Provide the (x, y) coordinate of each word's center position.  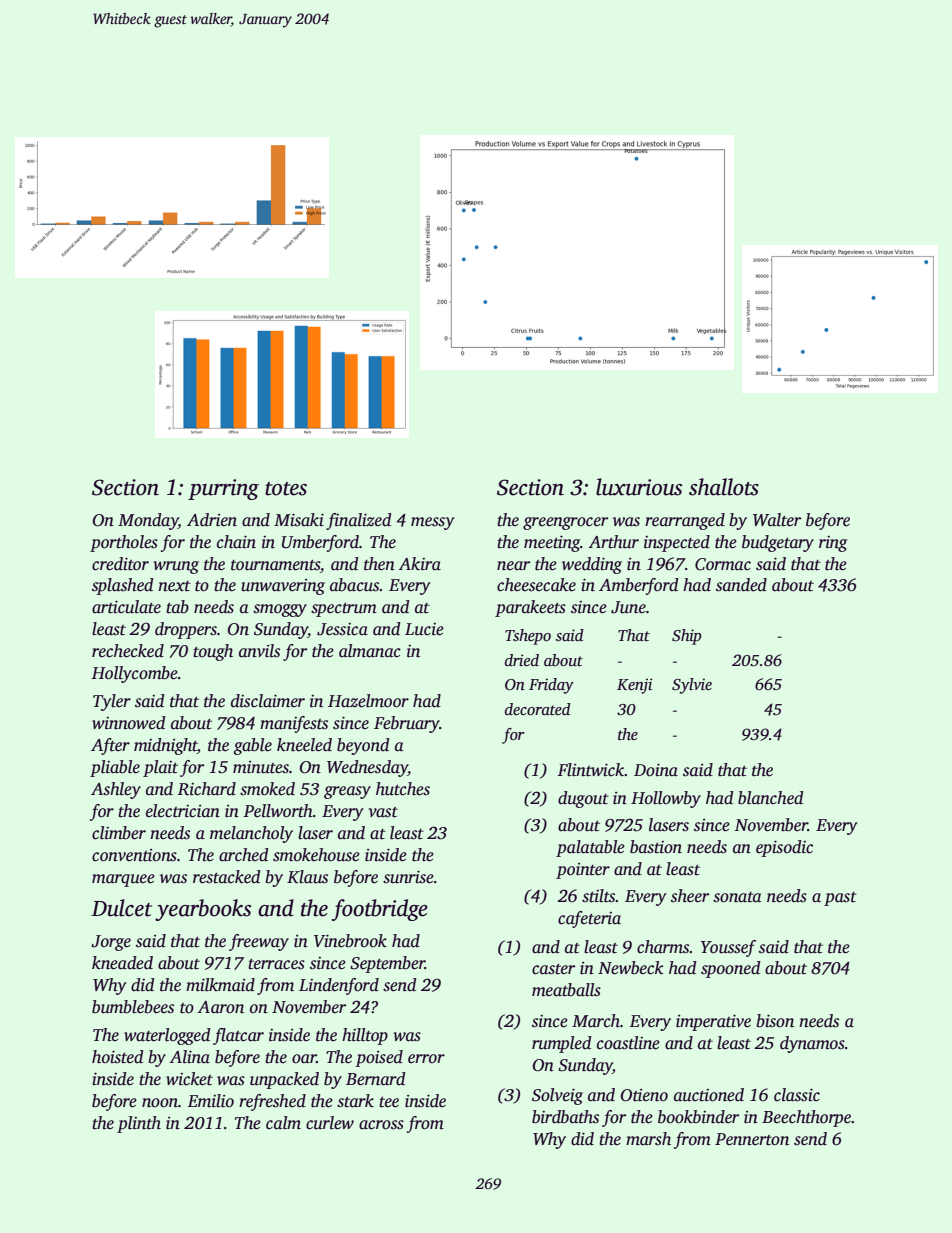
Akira (419, 564)
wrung (176, 567)
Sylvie (692, 686)
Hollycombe (134, 674)
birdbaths (565, 1117)
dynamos (812, 1044)
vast (383, 812)
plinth (139, 1124)
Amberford (639, 586)
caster (553, 969)
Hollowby (666, 799)
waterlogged (167, 1036)
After (110, 746)
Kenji (634, 686)
